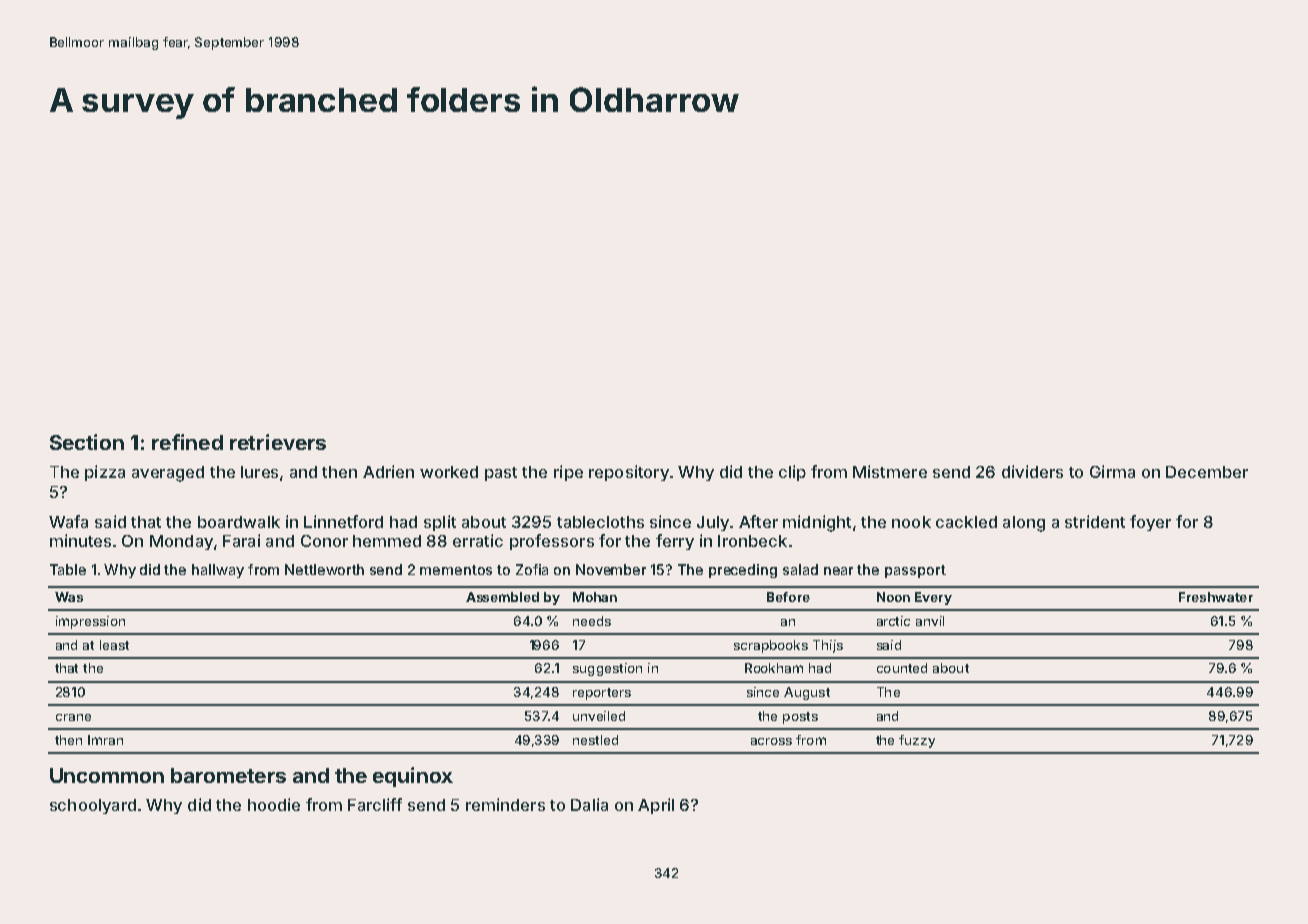 The image size is (1308, 924). Describe the element at coordinates (1207, 472) in the screenshot. I see `December` at that location.
